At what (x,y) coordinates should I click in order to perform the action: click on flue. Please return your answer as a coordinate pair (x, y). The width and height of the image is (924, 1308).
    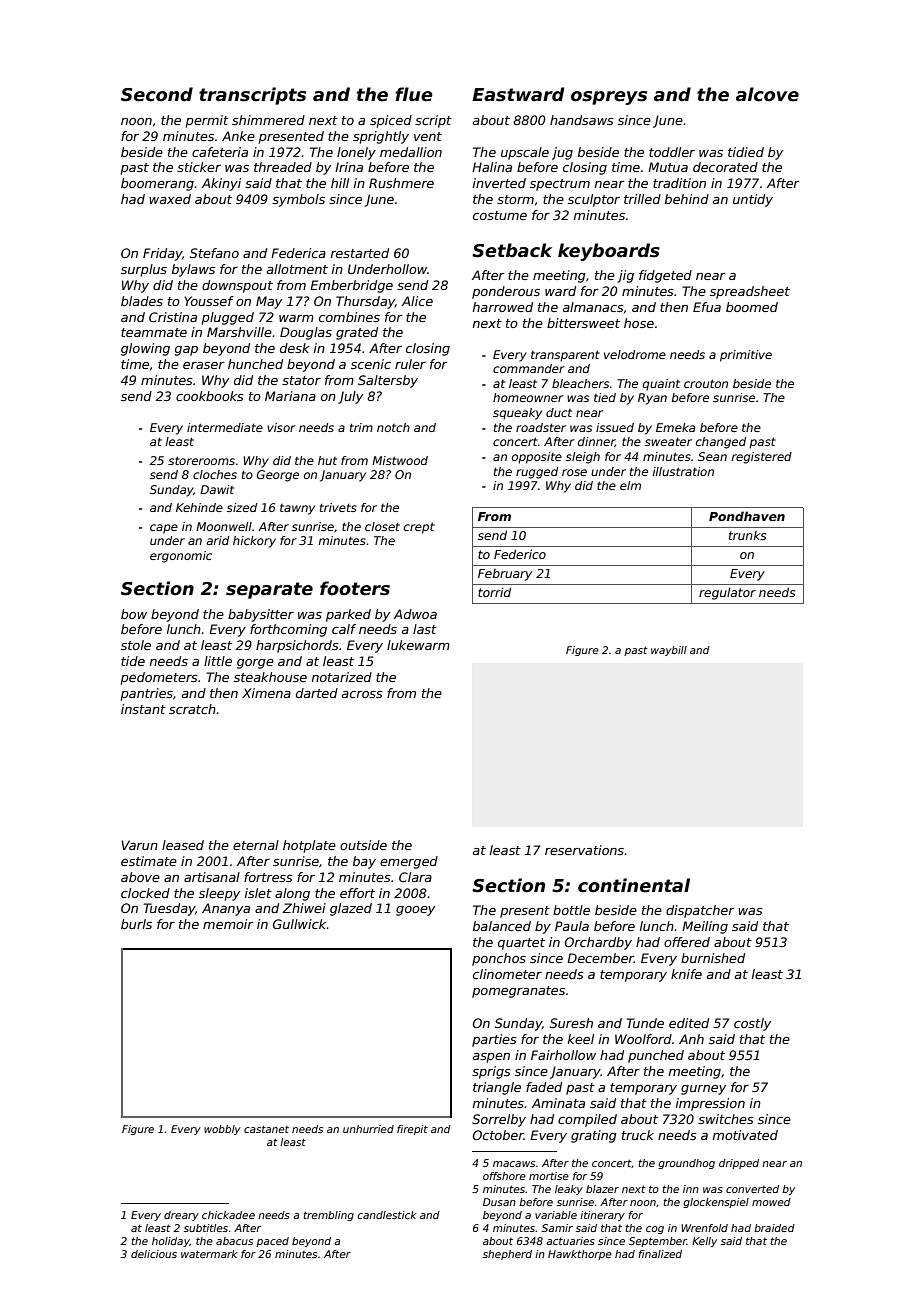
    Looking at the image, I should click on (414, 94).
